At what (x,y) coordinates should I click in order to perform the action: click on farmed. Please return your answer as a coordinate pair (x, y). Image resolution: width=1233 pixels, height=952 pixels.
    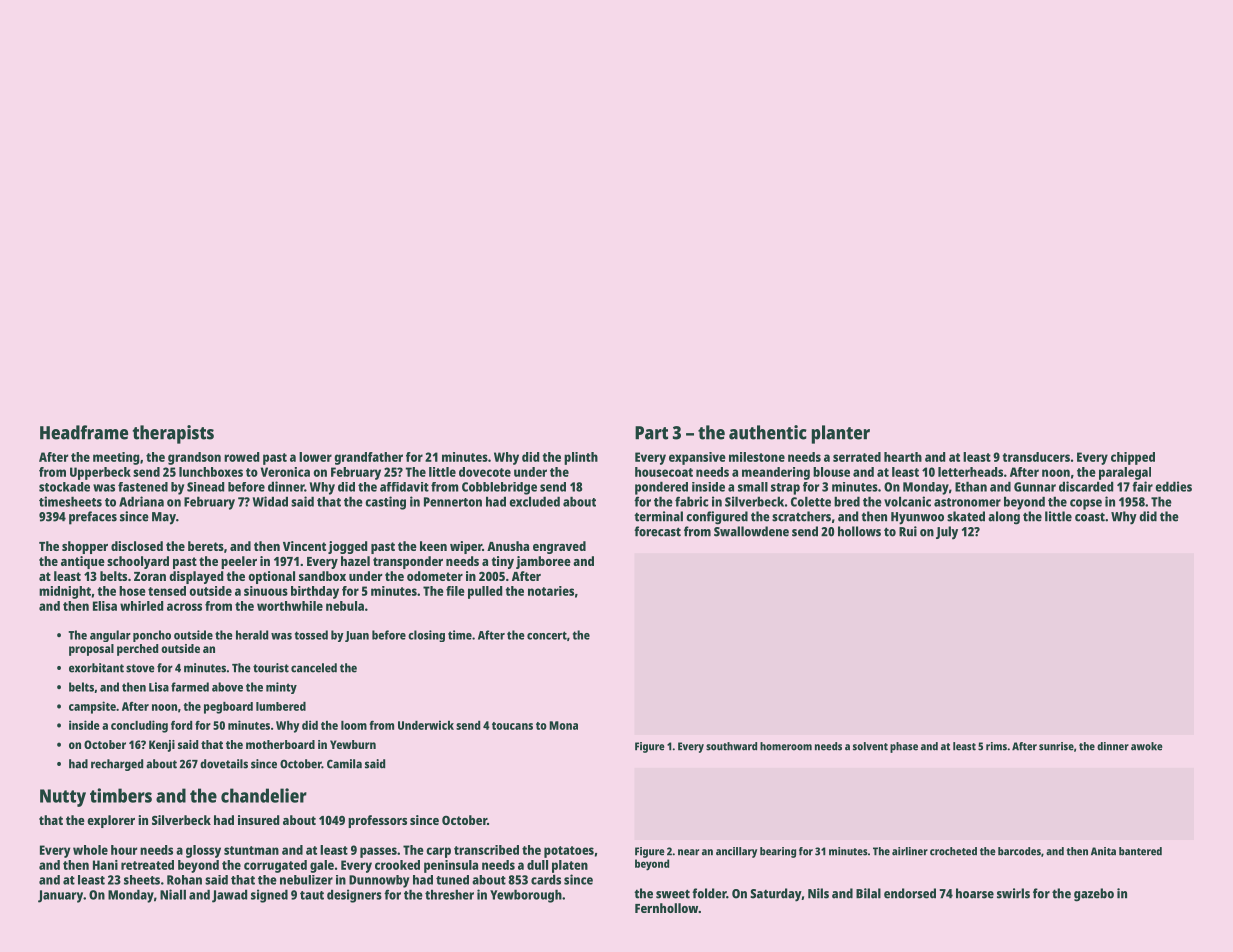
    Looking at the image, I should click on (190, 687).
